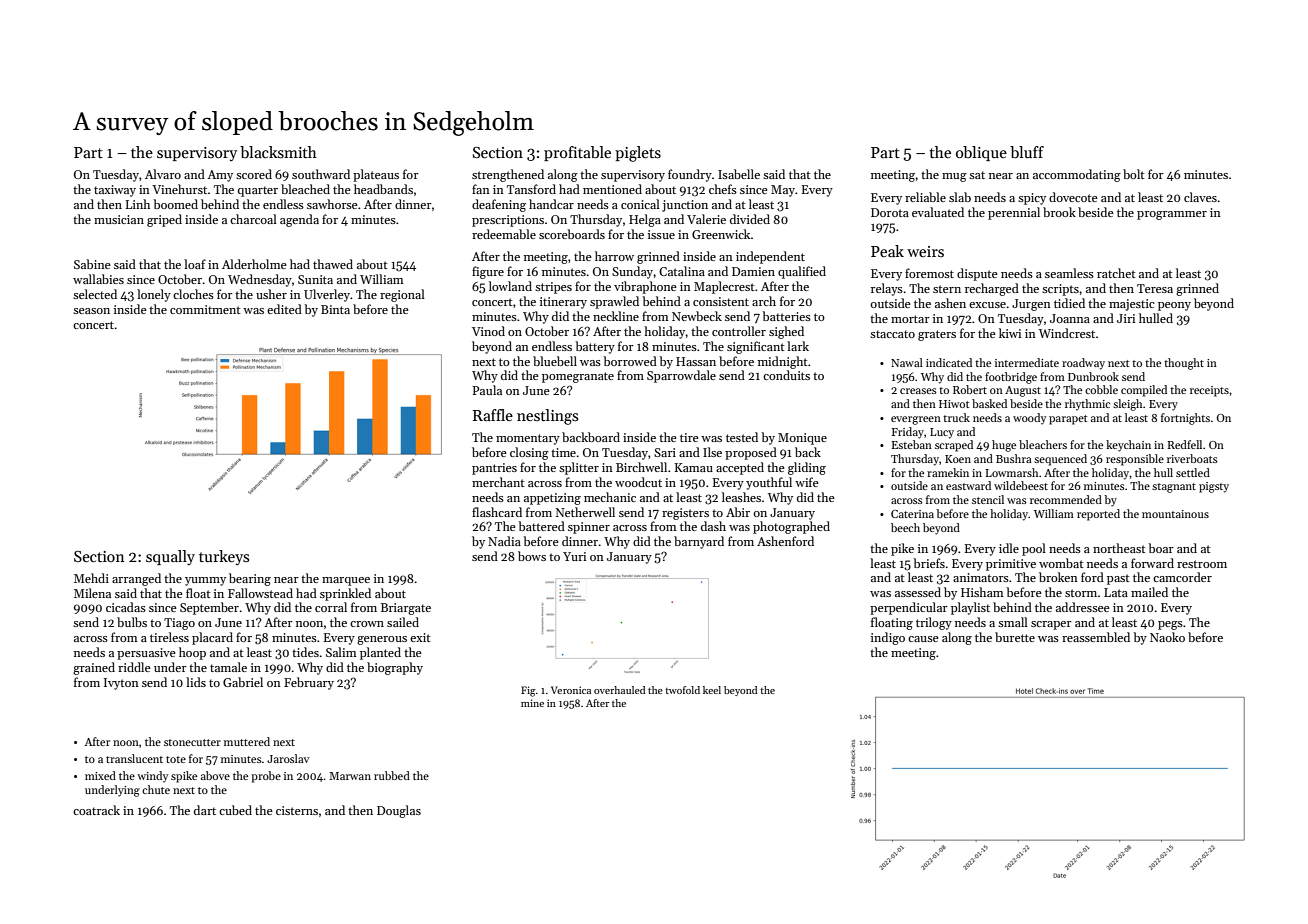 Image resolution: width=1308 pixels, height=924 pixels. Describe the element at coordinates (890, 212) in the page. I see `Dorota` at that location.
